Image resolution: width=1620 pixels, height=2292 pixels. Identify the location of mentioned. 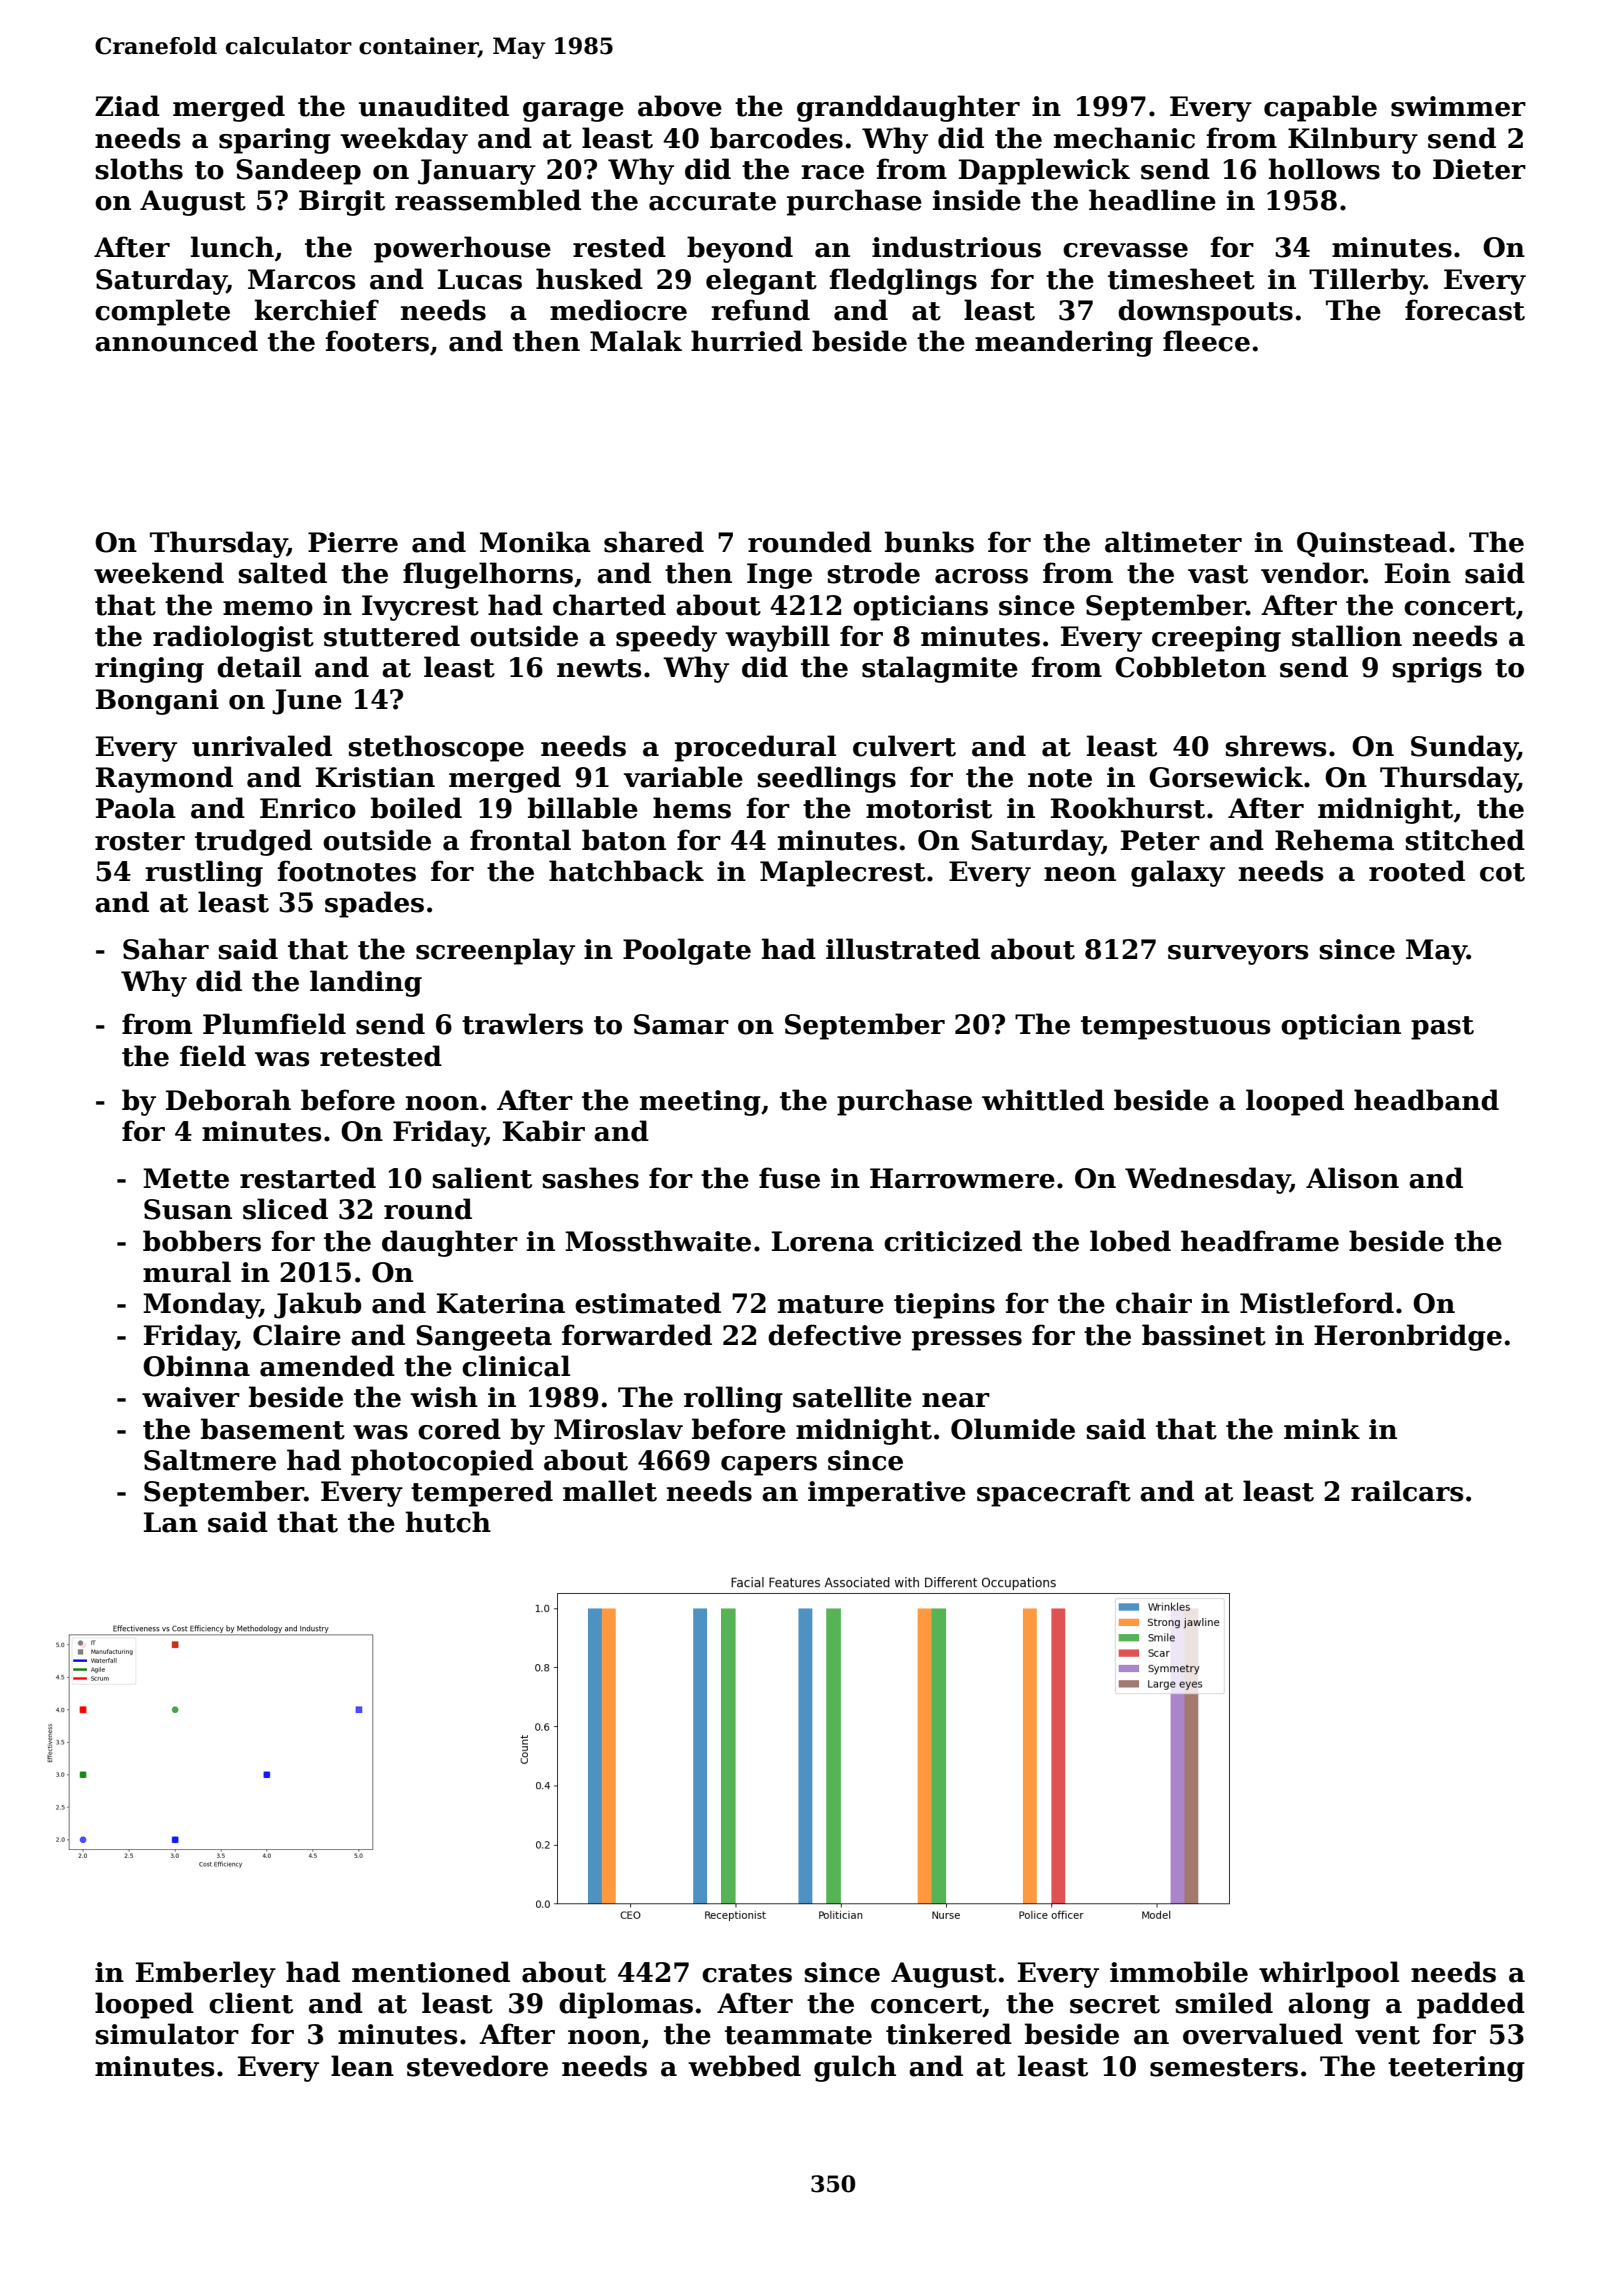
(431, 1972).
